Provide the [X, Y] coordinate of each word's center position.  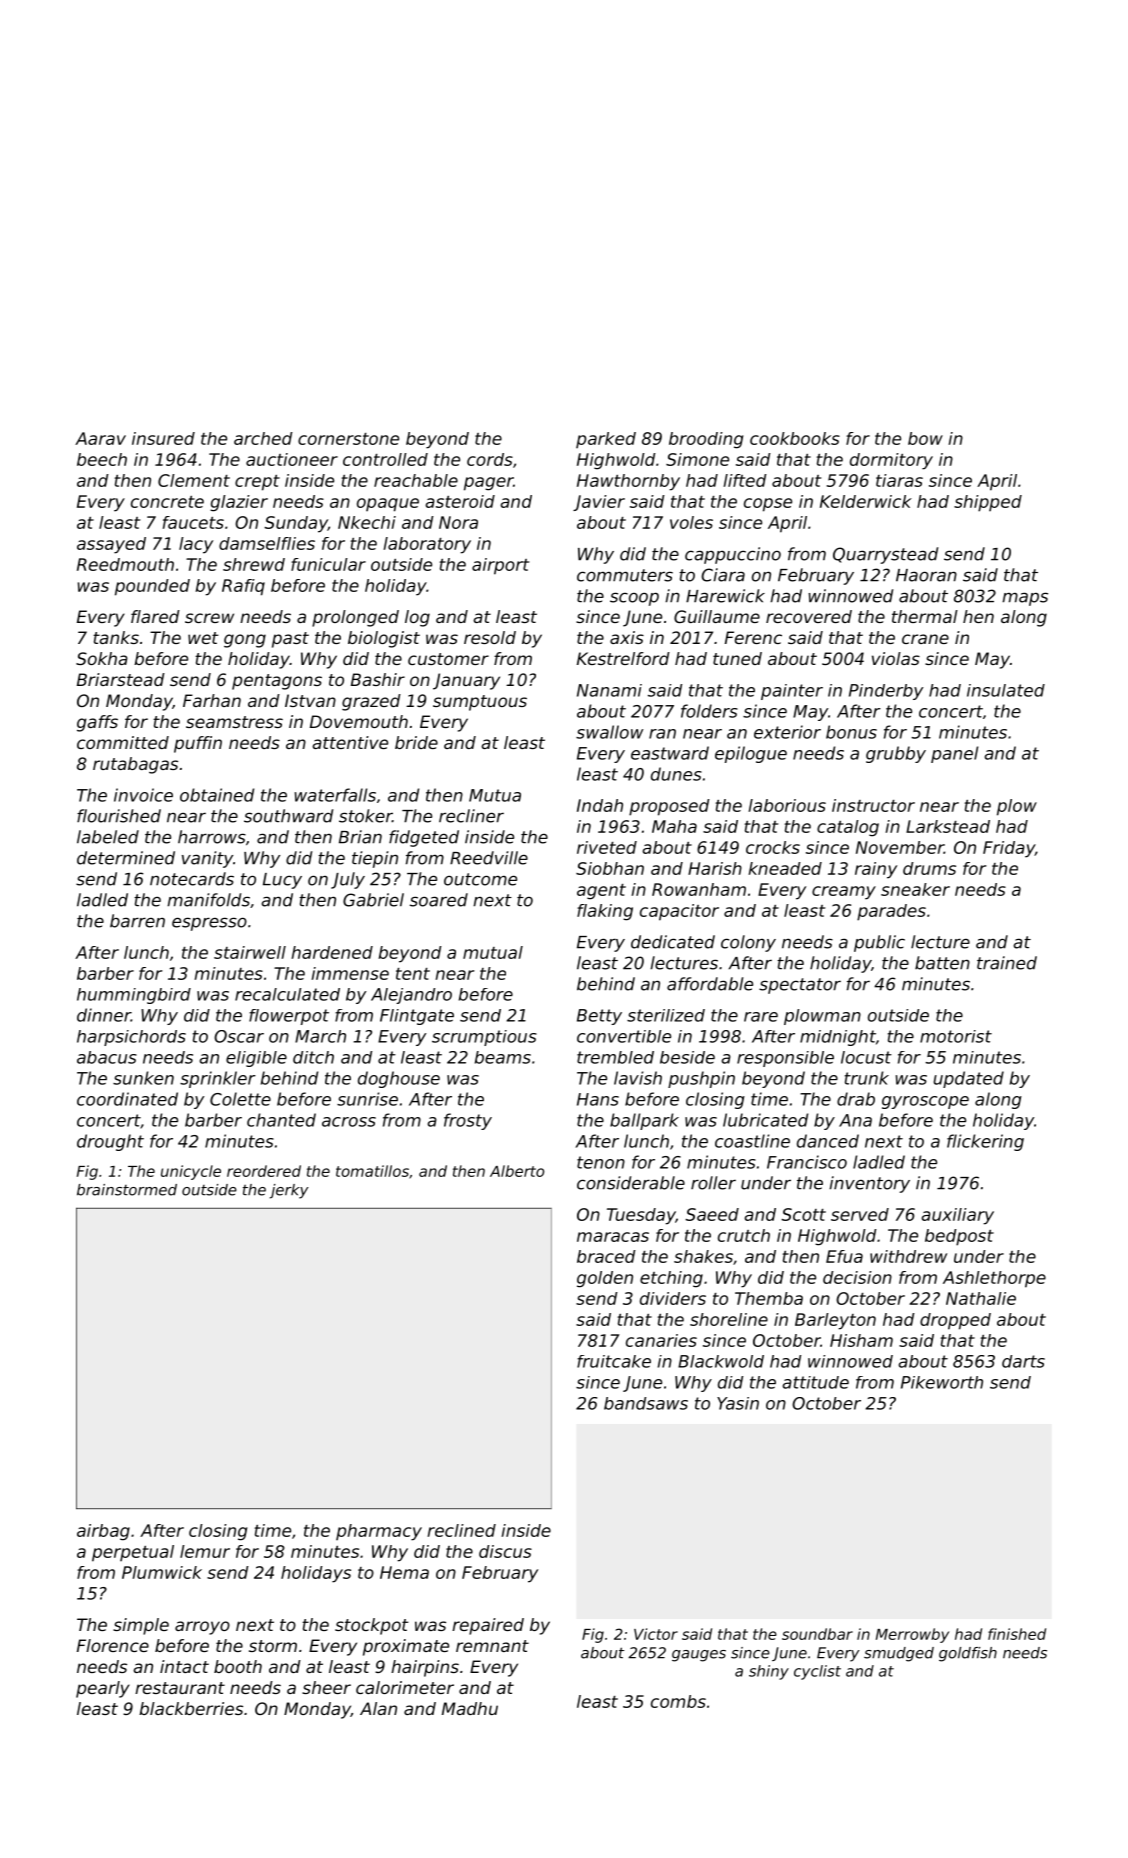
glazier [239, 503]
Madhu [470, 1708]
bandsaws [646, 1403]
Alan [378, 1708]
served [860, 1214]
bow [925, 438]
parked [606, 440]
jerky [289, 1191]
